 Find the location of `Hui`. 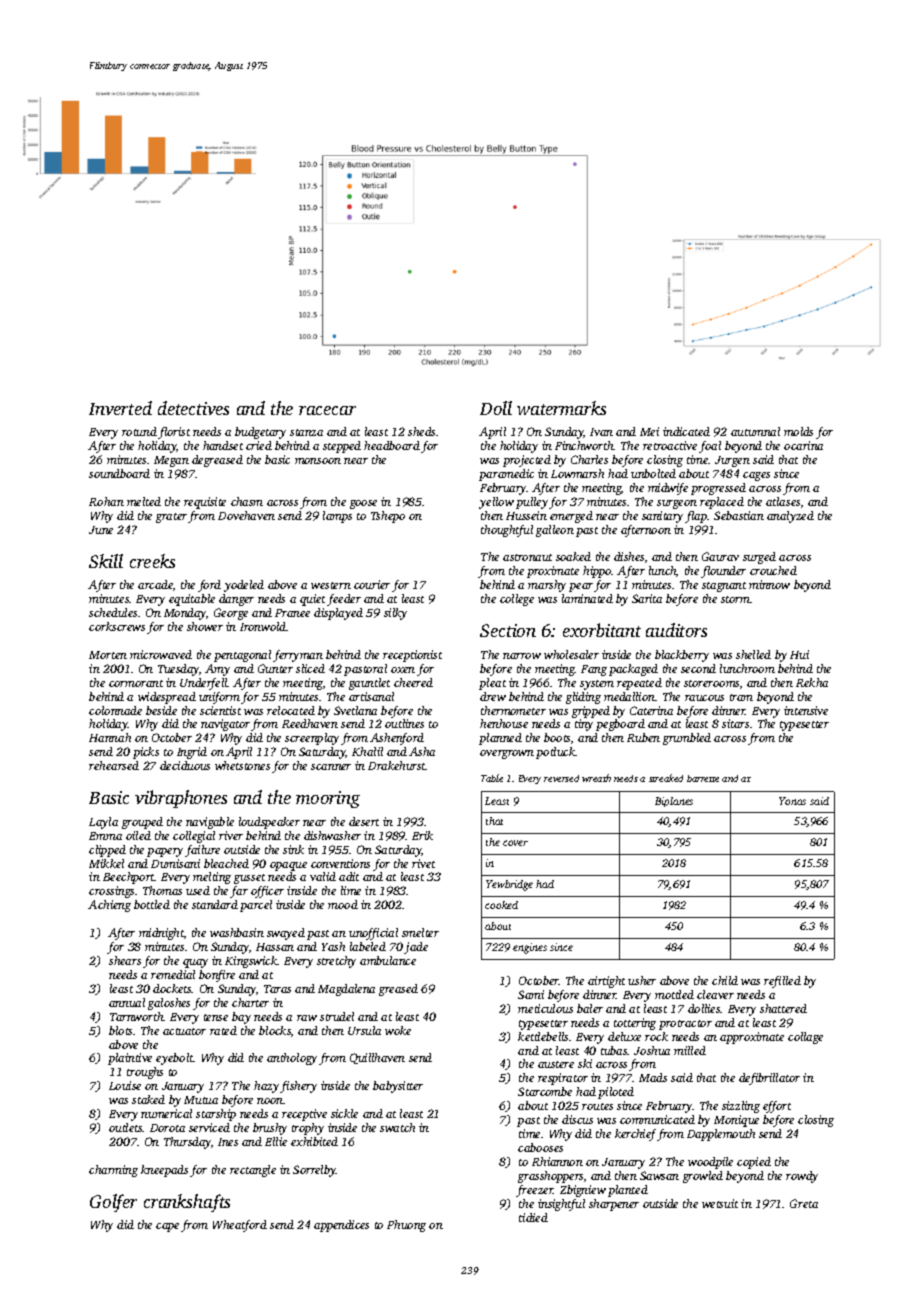

Hui is located at coordinates (799, 654).
